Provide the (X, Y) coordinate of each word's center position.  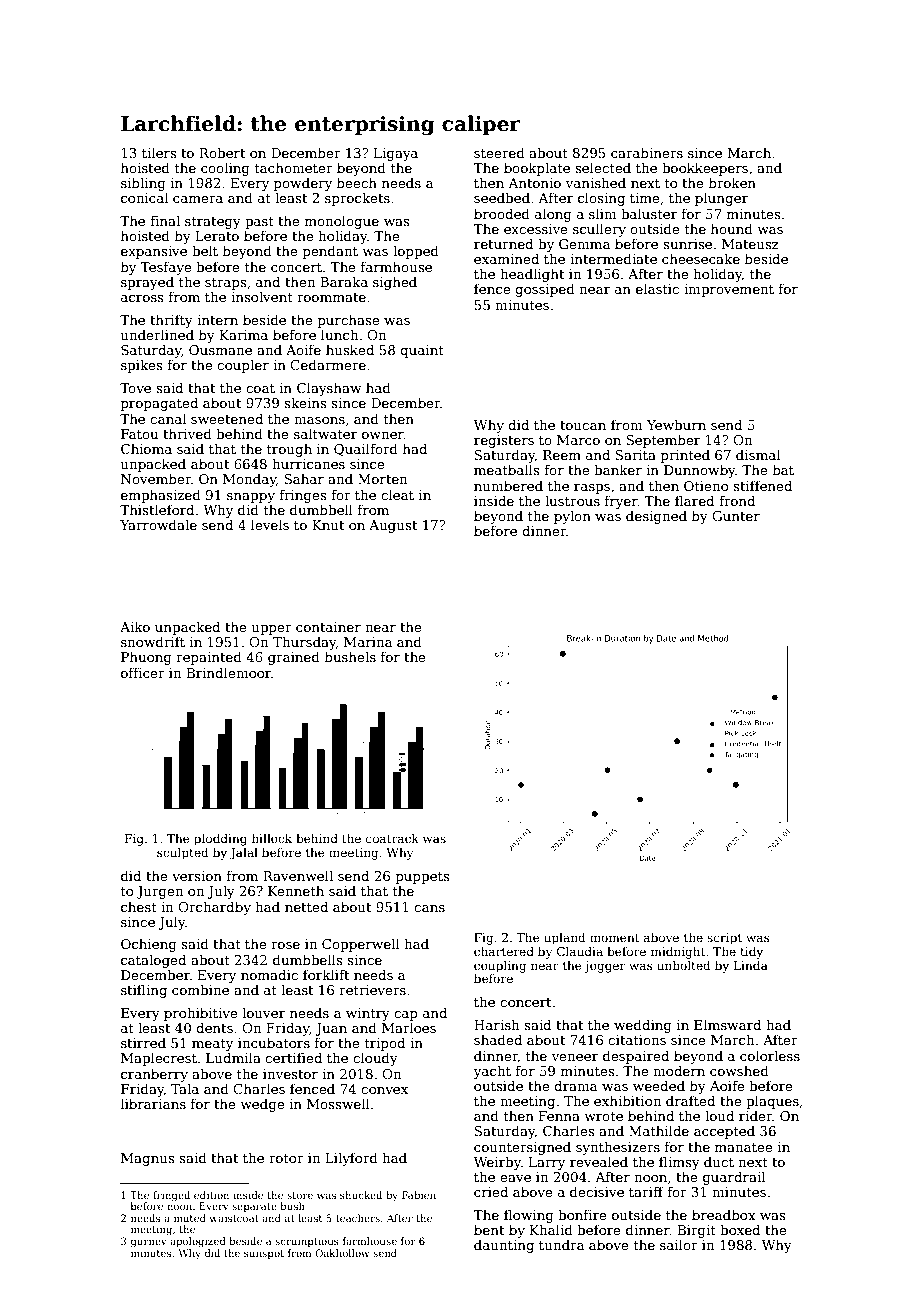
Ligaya (396, 154)
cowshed (739, 1070)
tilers (159, 152)
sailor (679, 1244)
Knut (328, 525)
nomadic (269, 974)
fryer (621, 502)
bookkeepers (705, 169)
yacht (492, 1072)
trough (289, 450)
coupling (500, 966)
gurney (149, 1243)
